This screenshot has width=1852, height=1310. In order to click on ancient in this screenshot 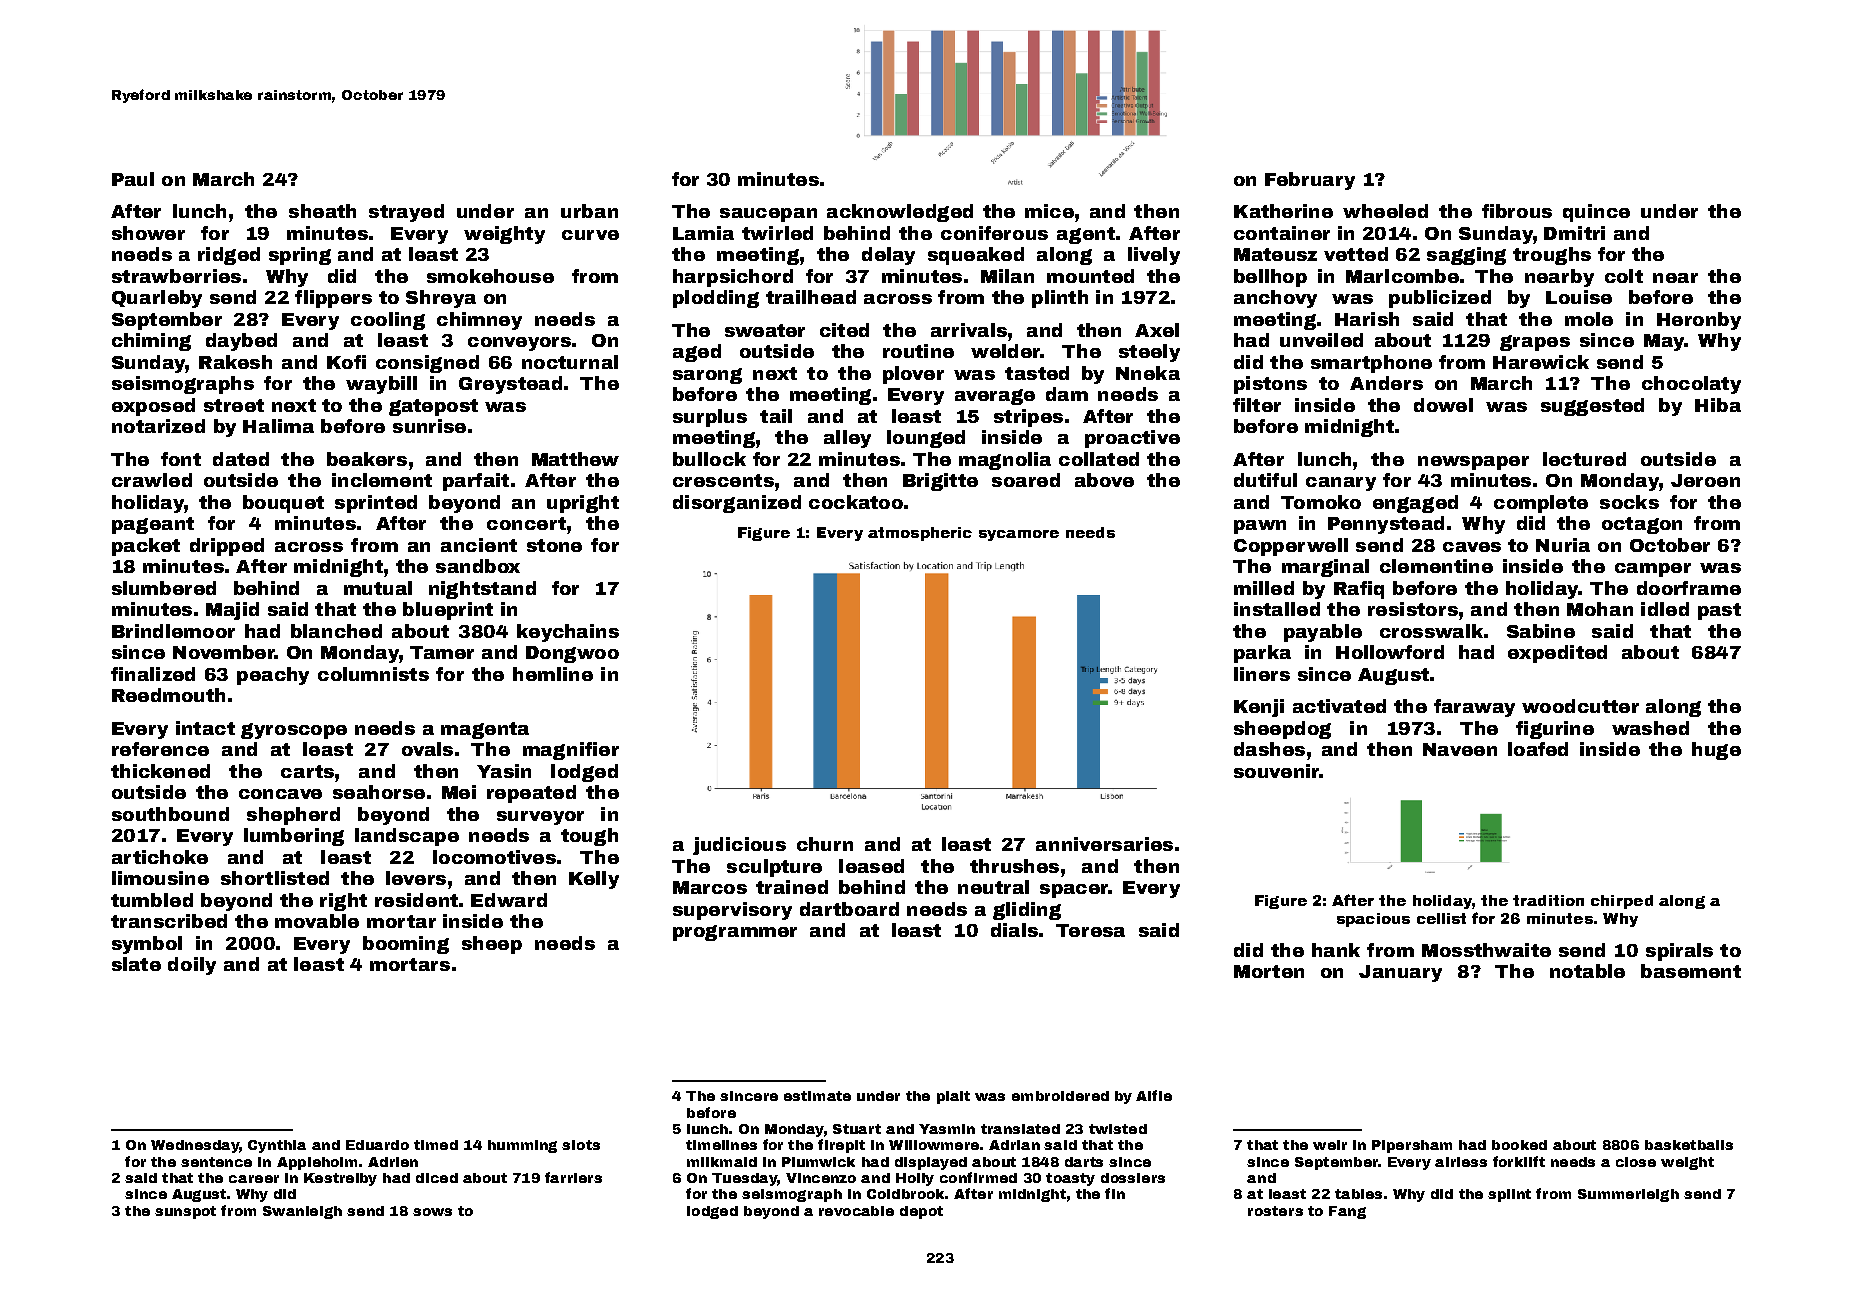, I will do `click(479, 545)`.
